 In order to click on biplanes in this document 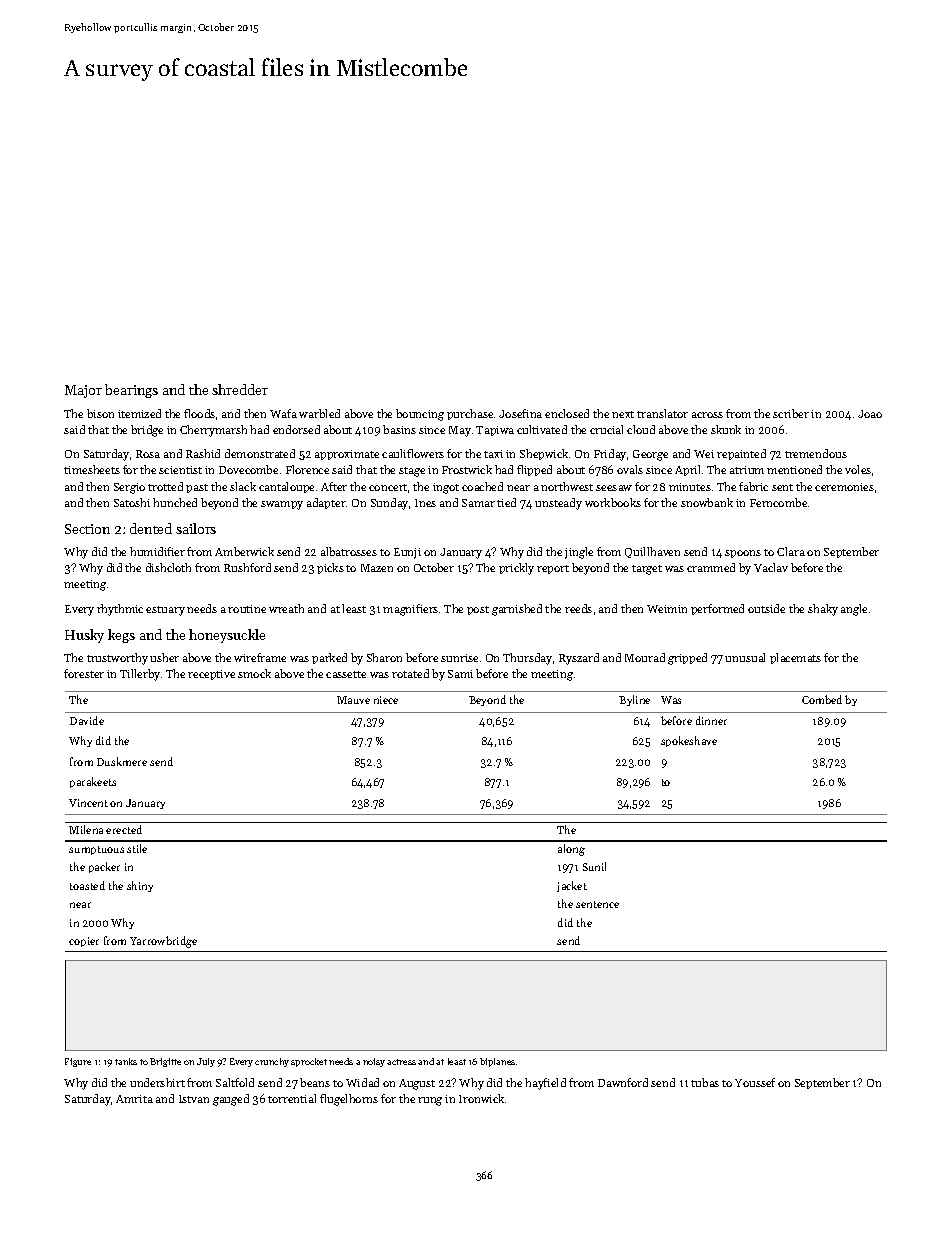, I will do `click(497, 1062)`.
